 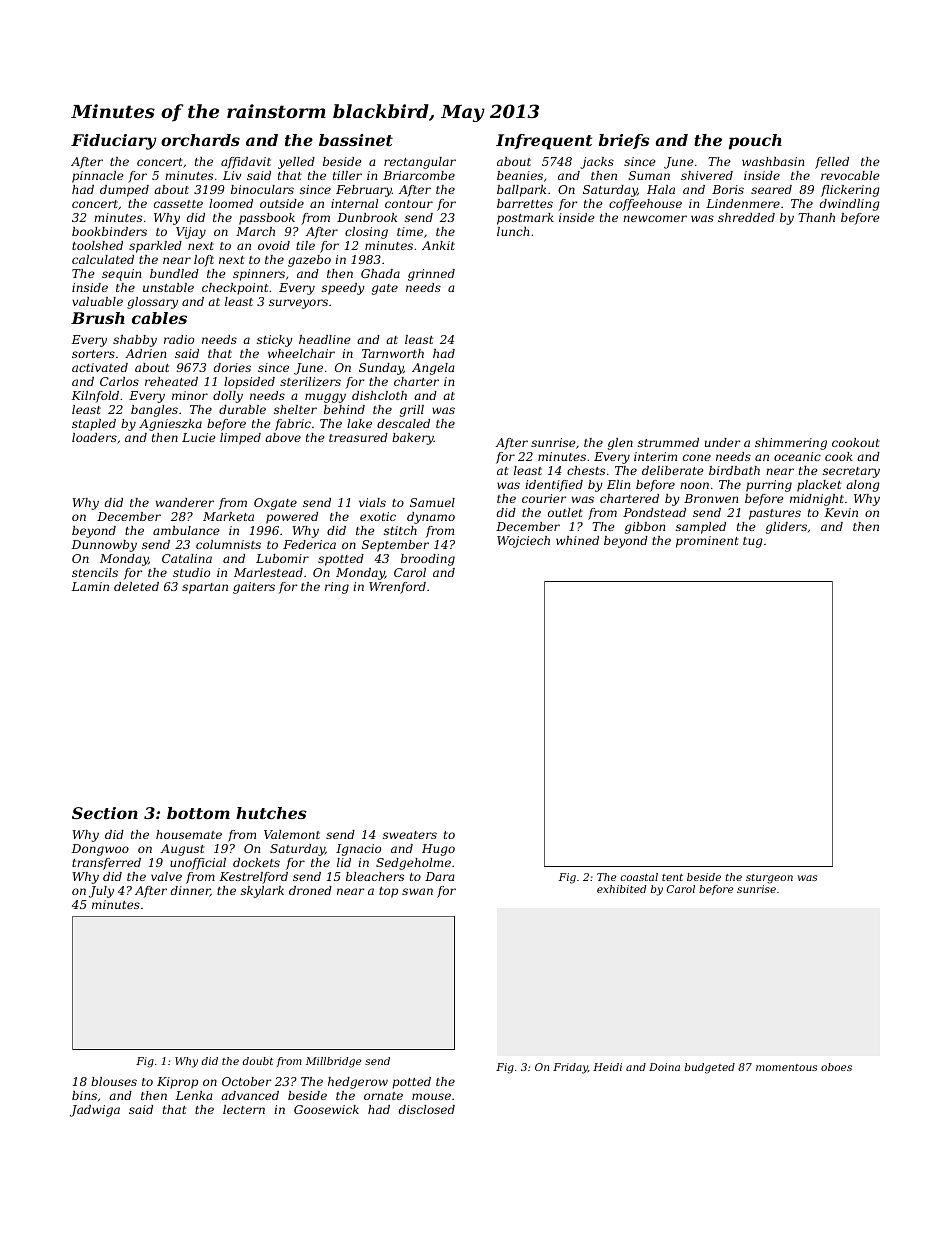 What do you see at coordinates (90, 586) in the document?
I see `Lamin` at bounding box center [90, 586].
